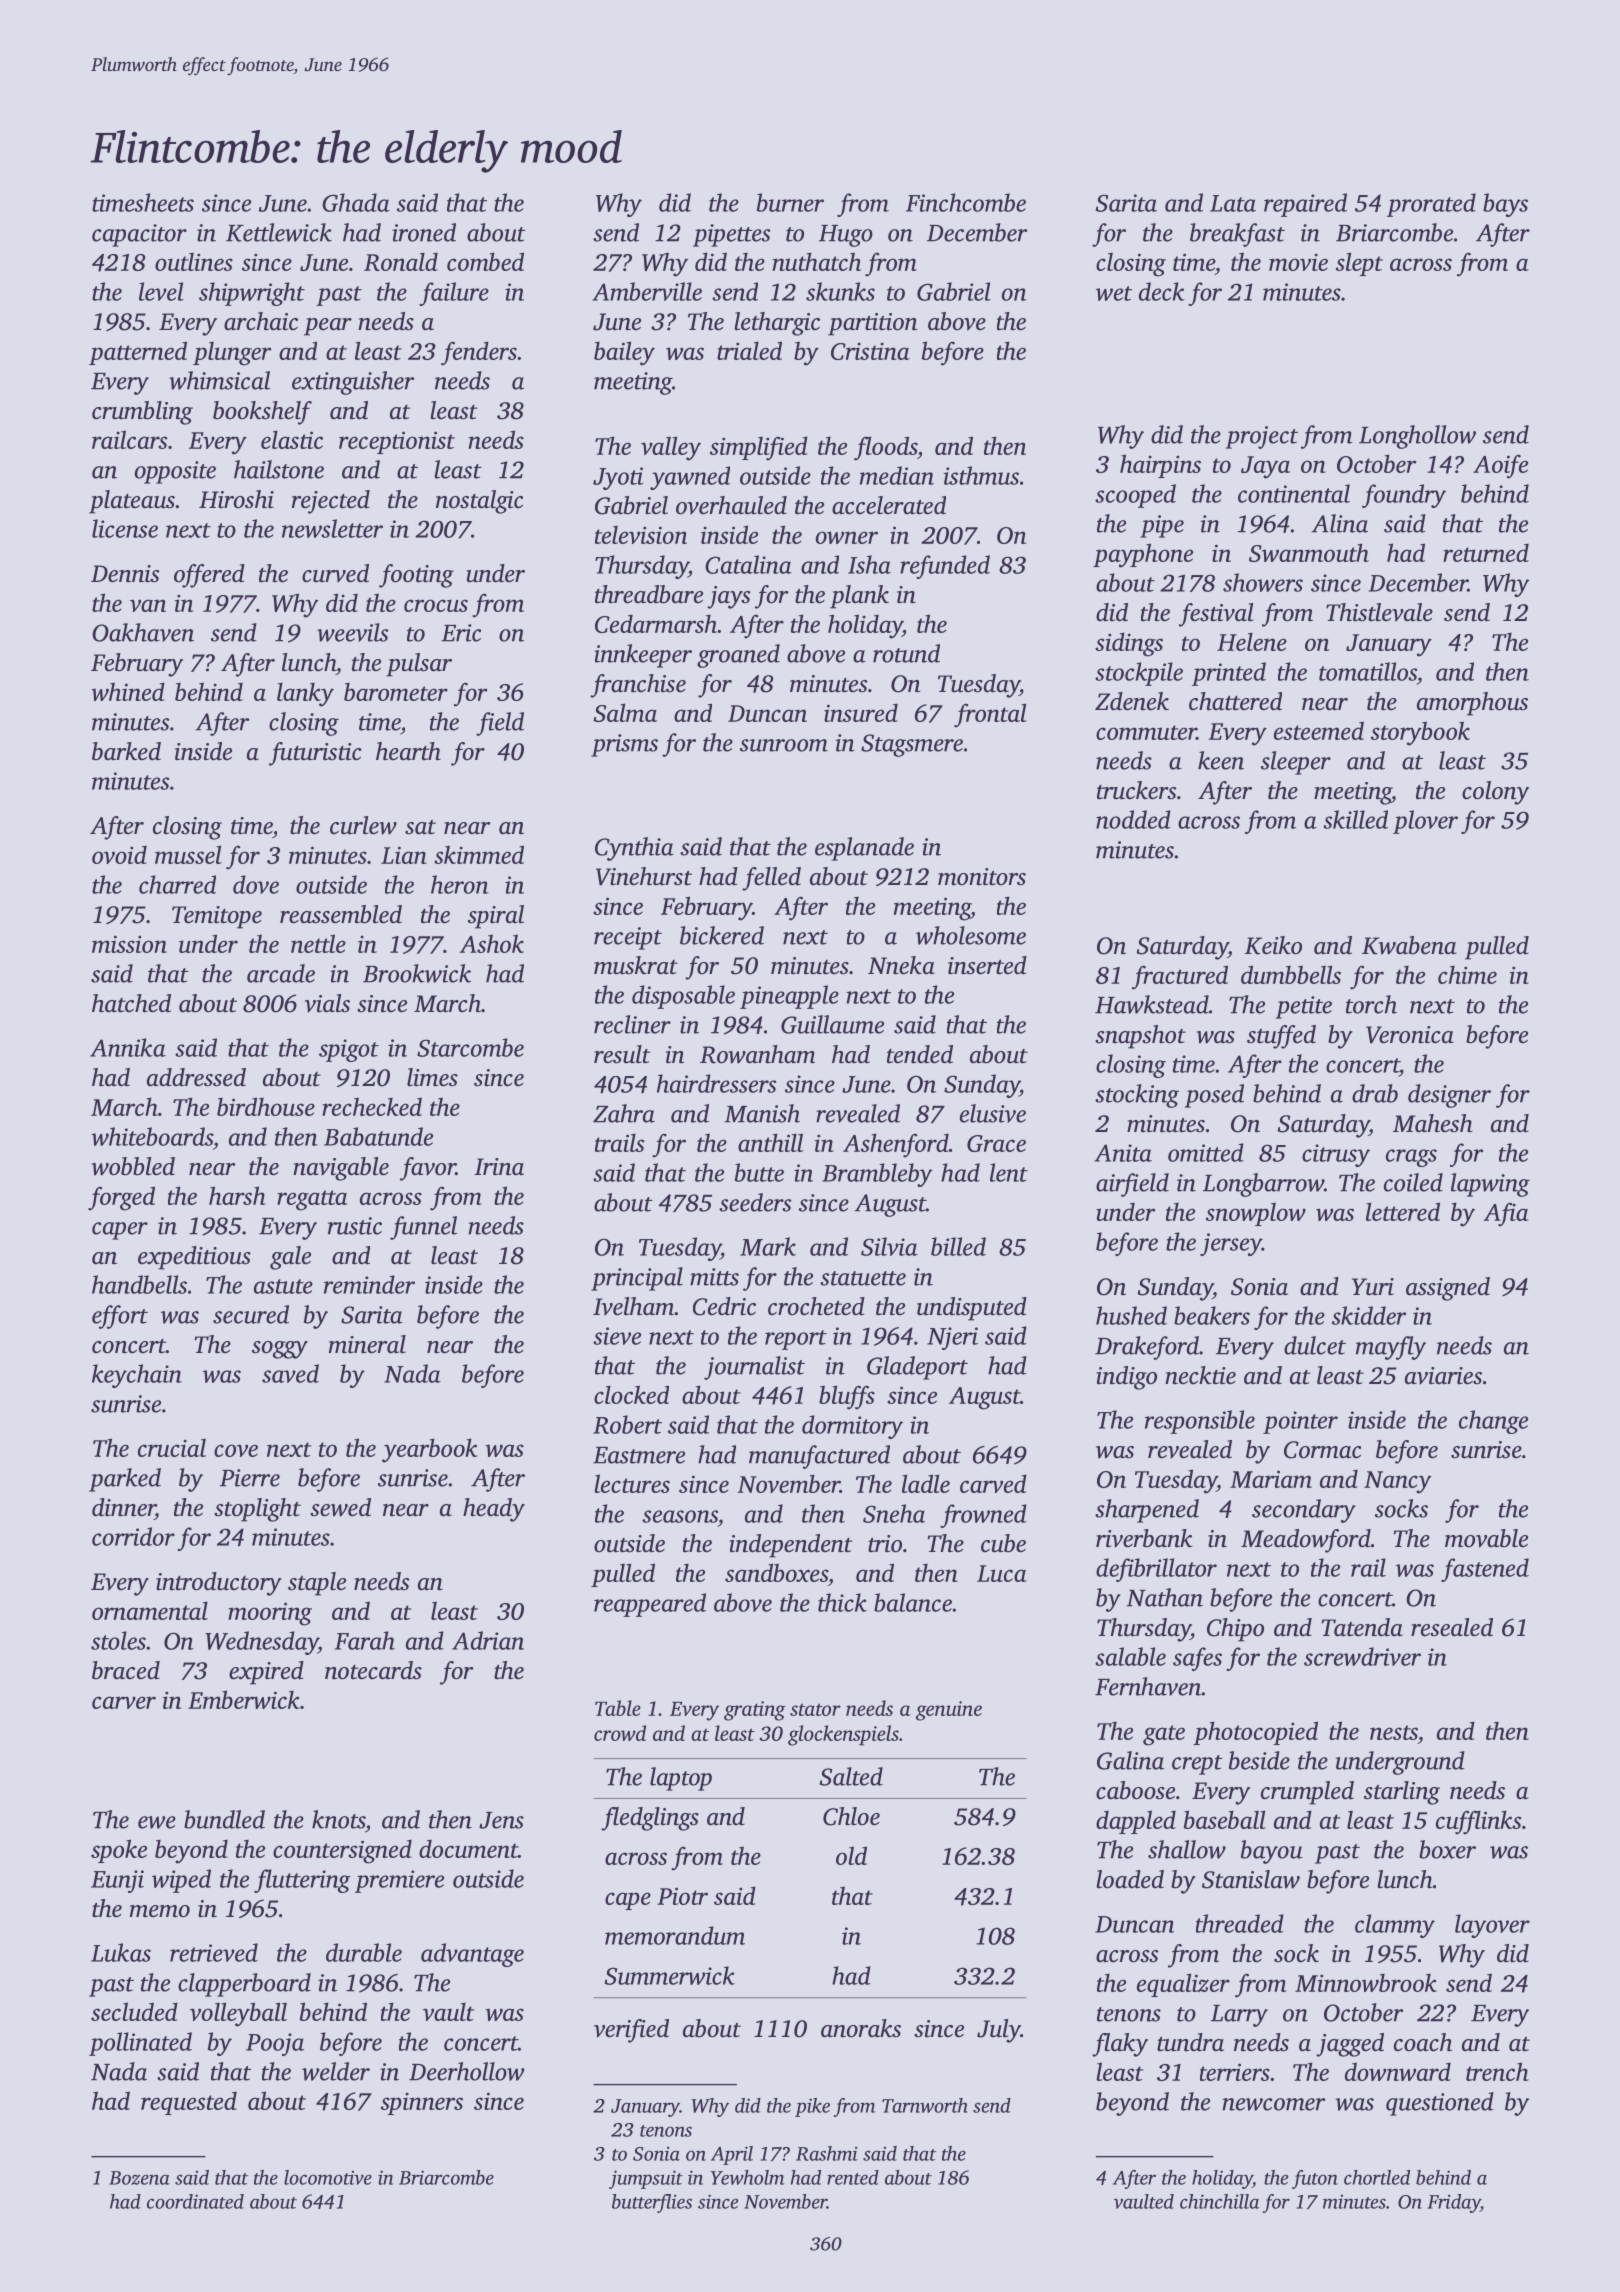  What do you see at coordinates (863, 1278) in the screenshot?
I see `statuette` at bounding box center [863, 1278].
